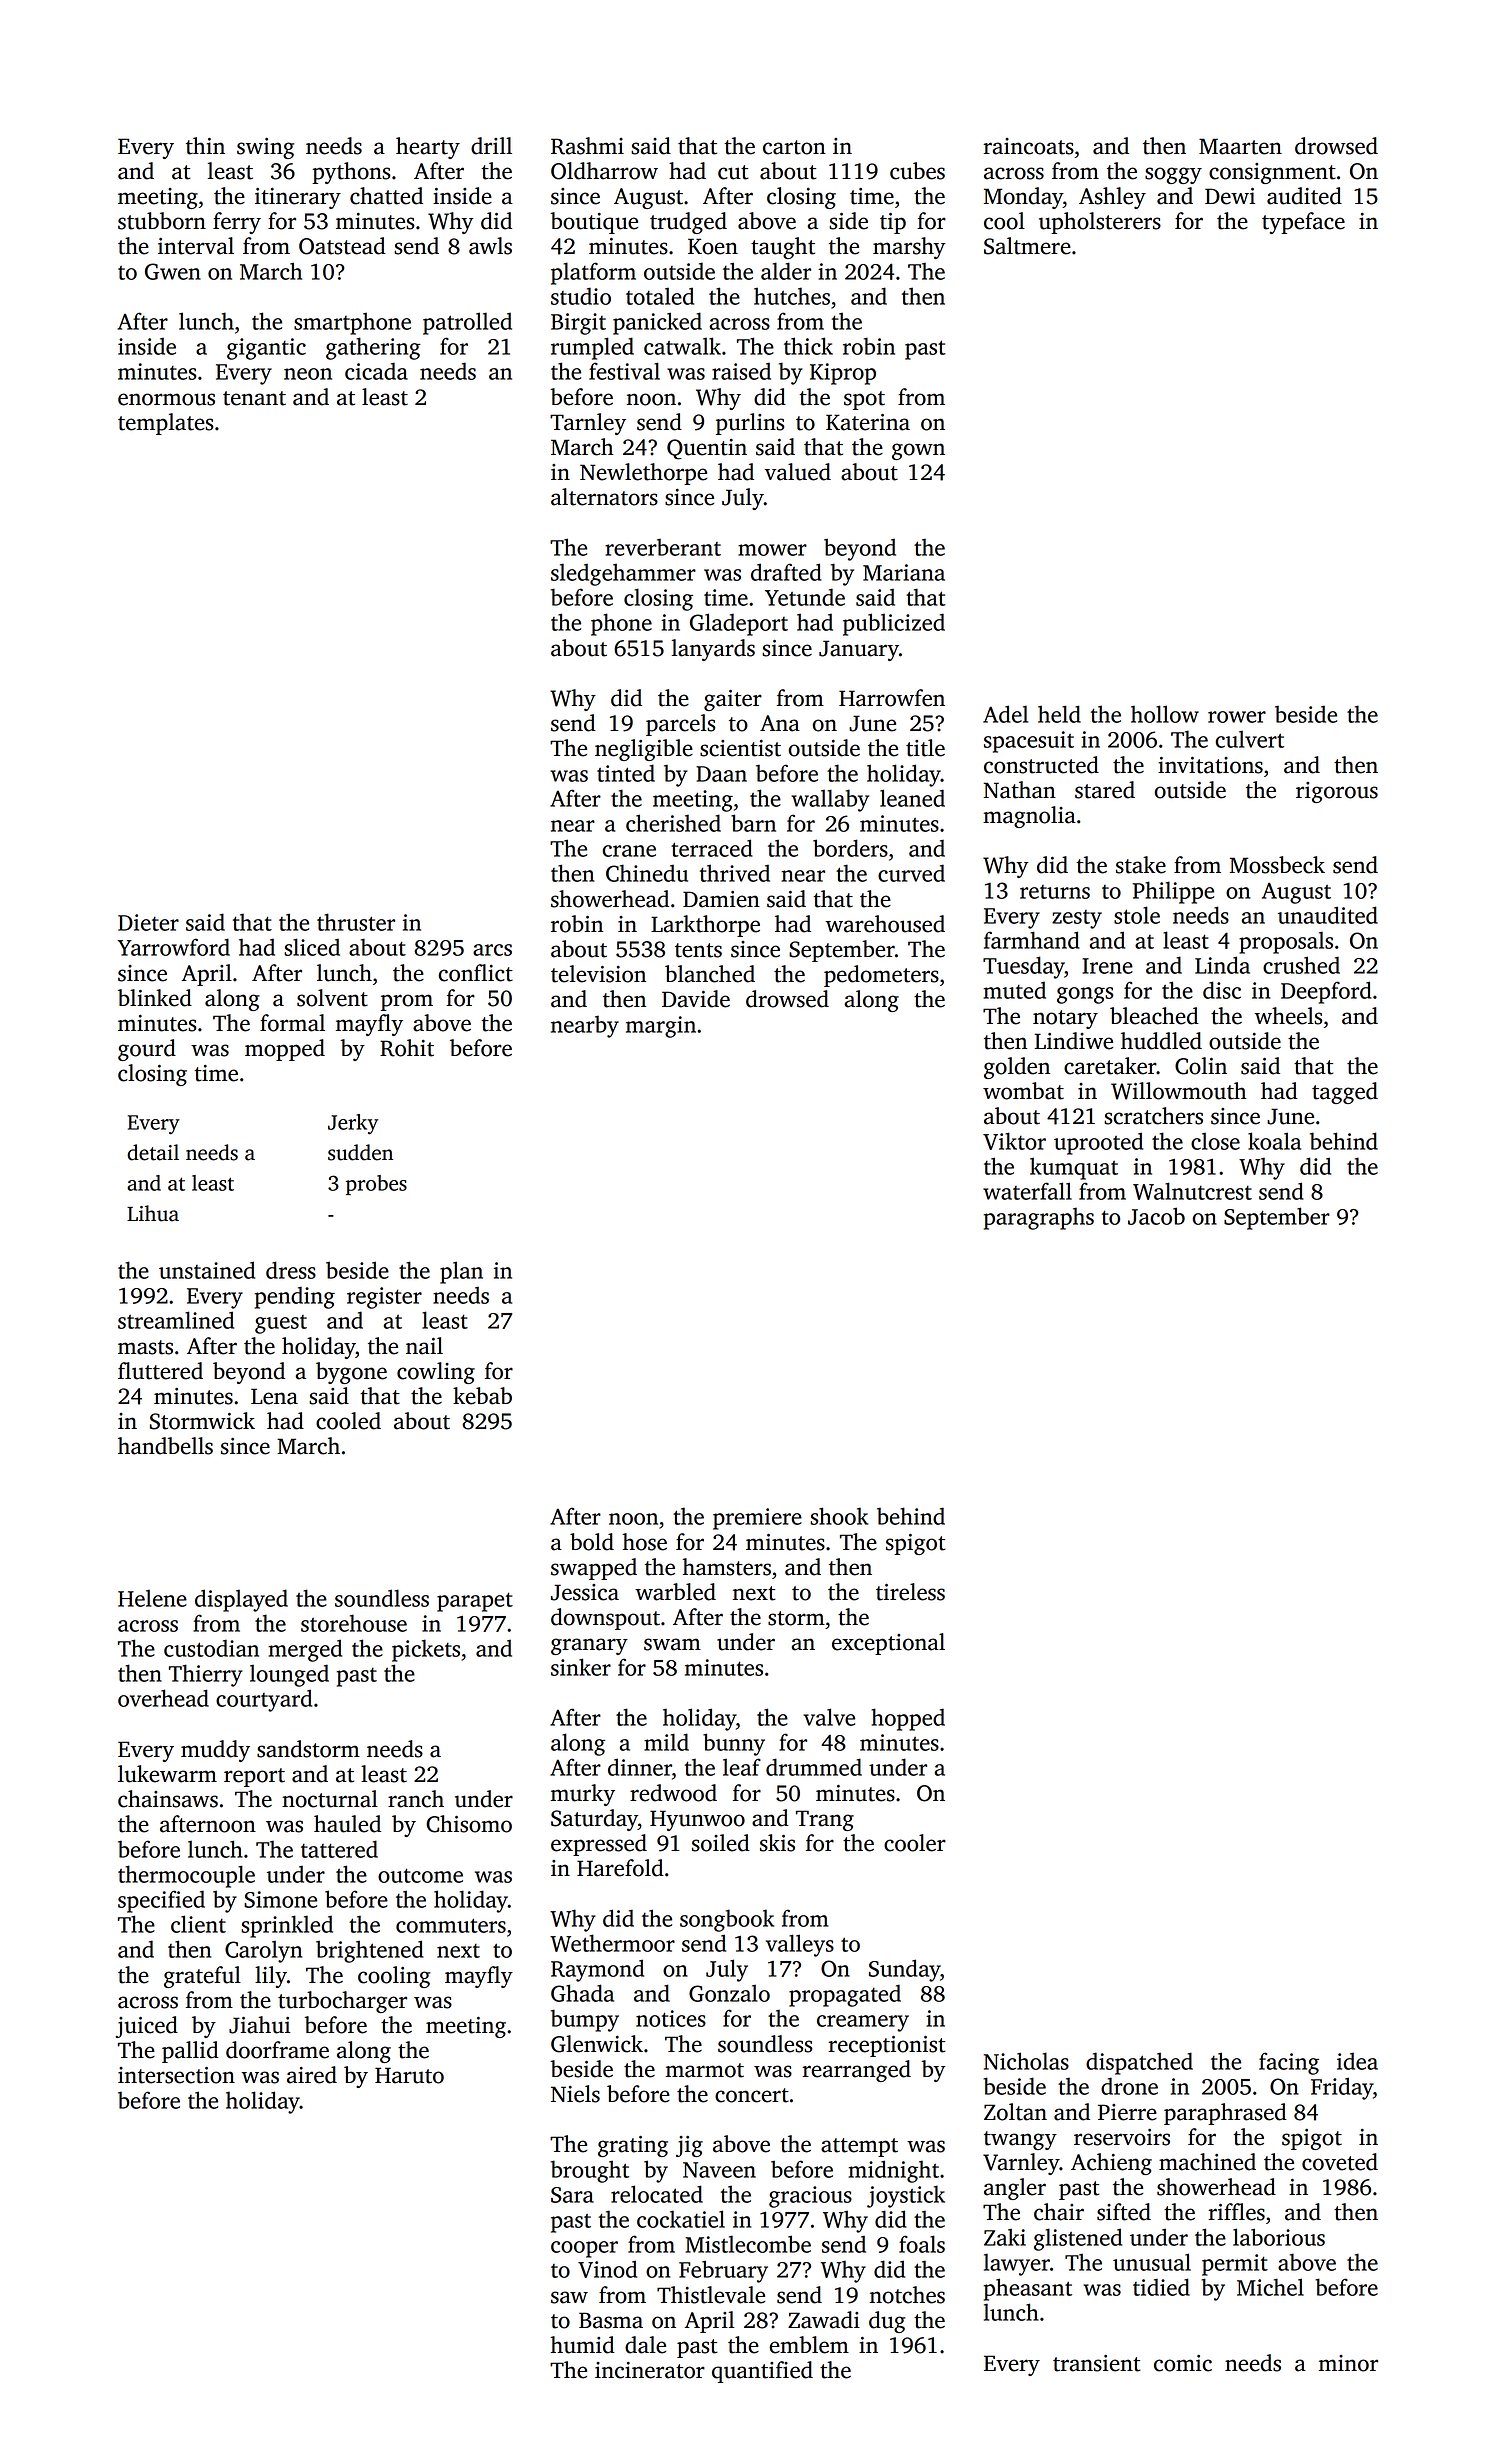 The height and width of the image is (2464, 1496). I want to click on raincoats, so click(1028, 146).
